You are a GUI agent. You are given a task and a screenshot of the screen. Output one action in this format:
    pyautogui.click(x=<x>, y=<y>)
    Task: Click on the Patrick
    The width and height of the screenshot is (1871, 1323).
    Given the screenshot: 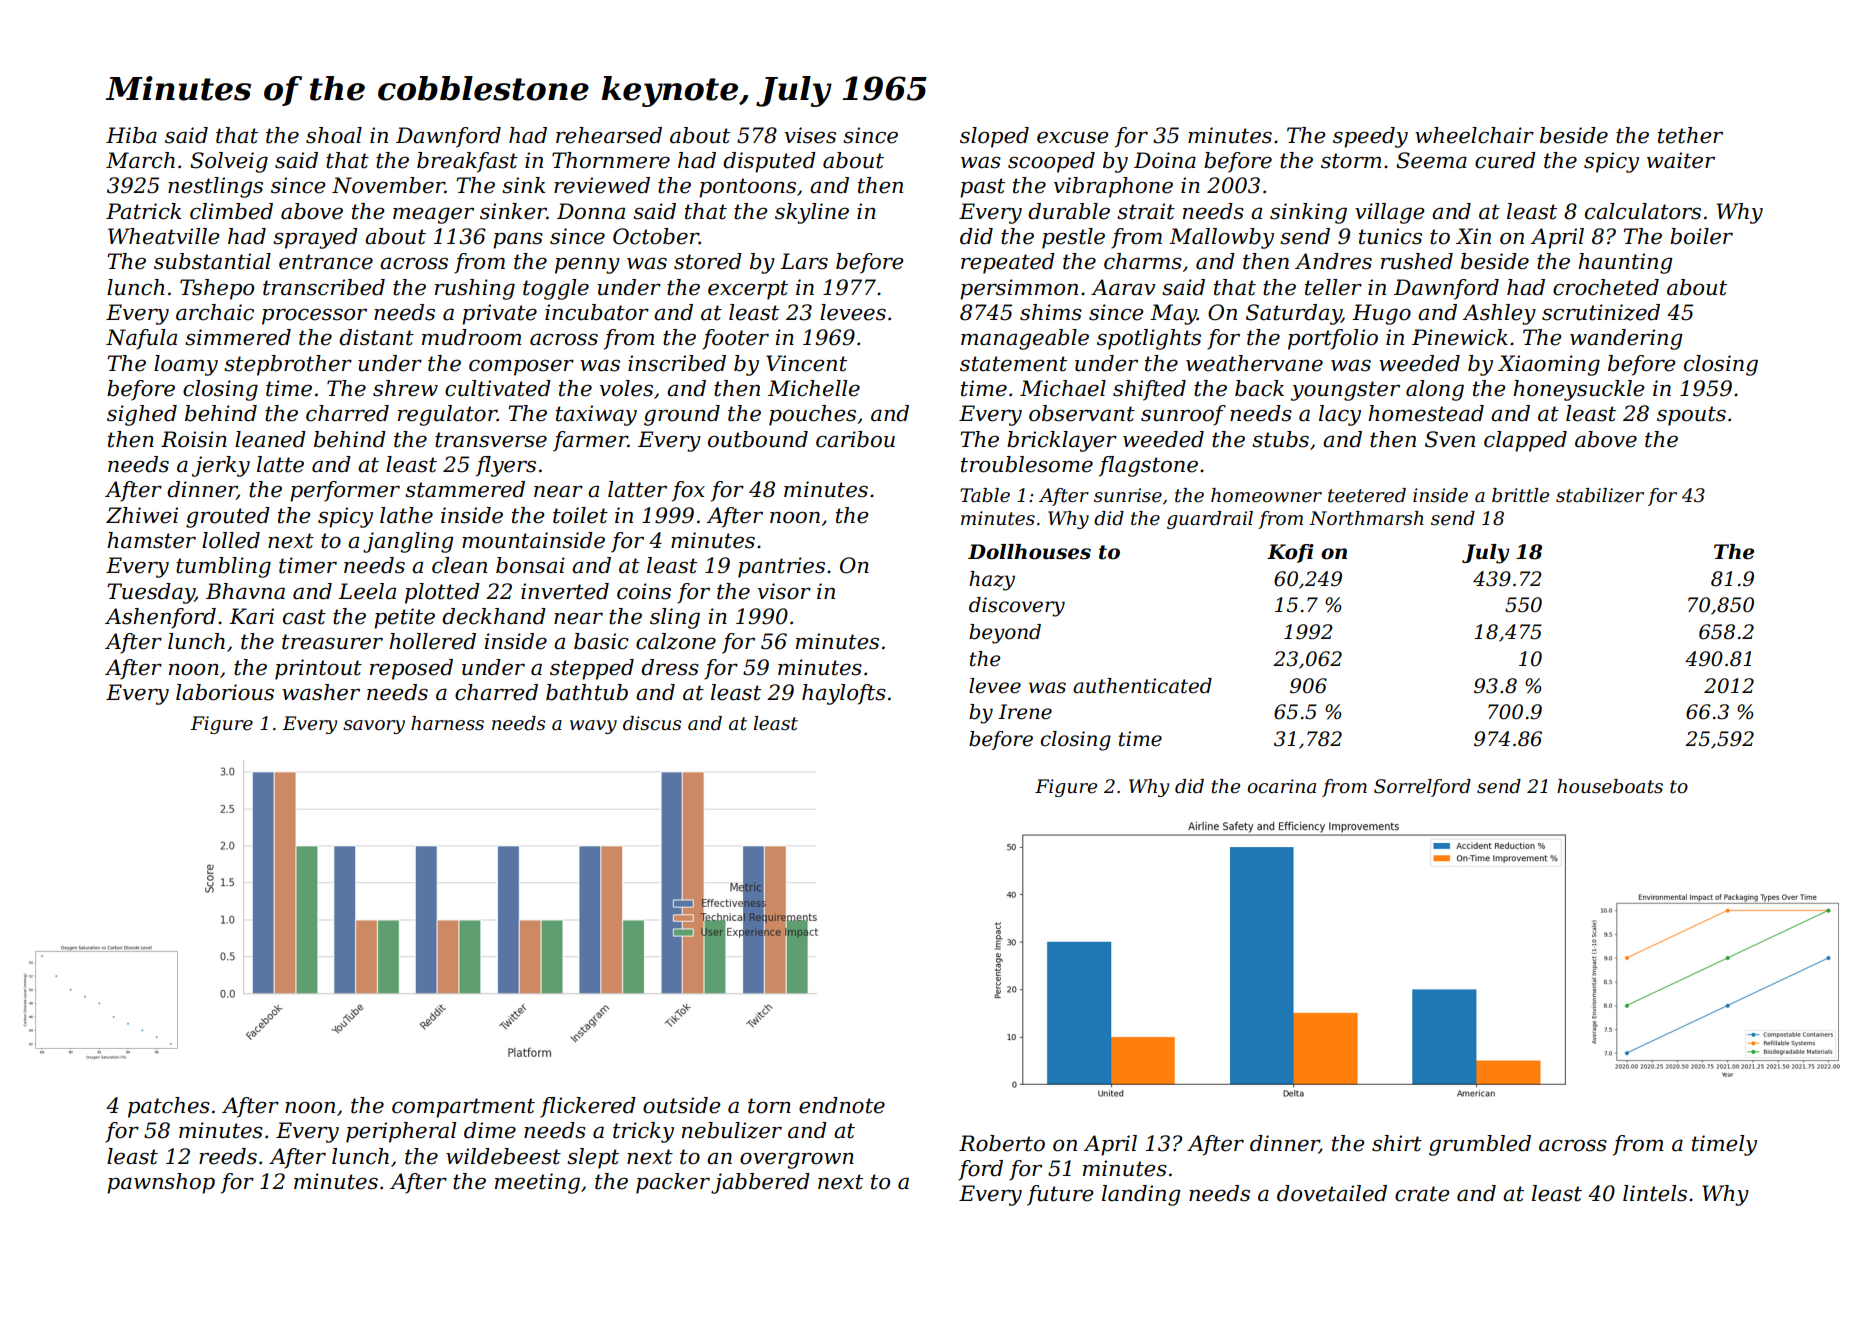 What is the action you would take?
    pyautogui.click(x=143, y=211)
